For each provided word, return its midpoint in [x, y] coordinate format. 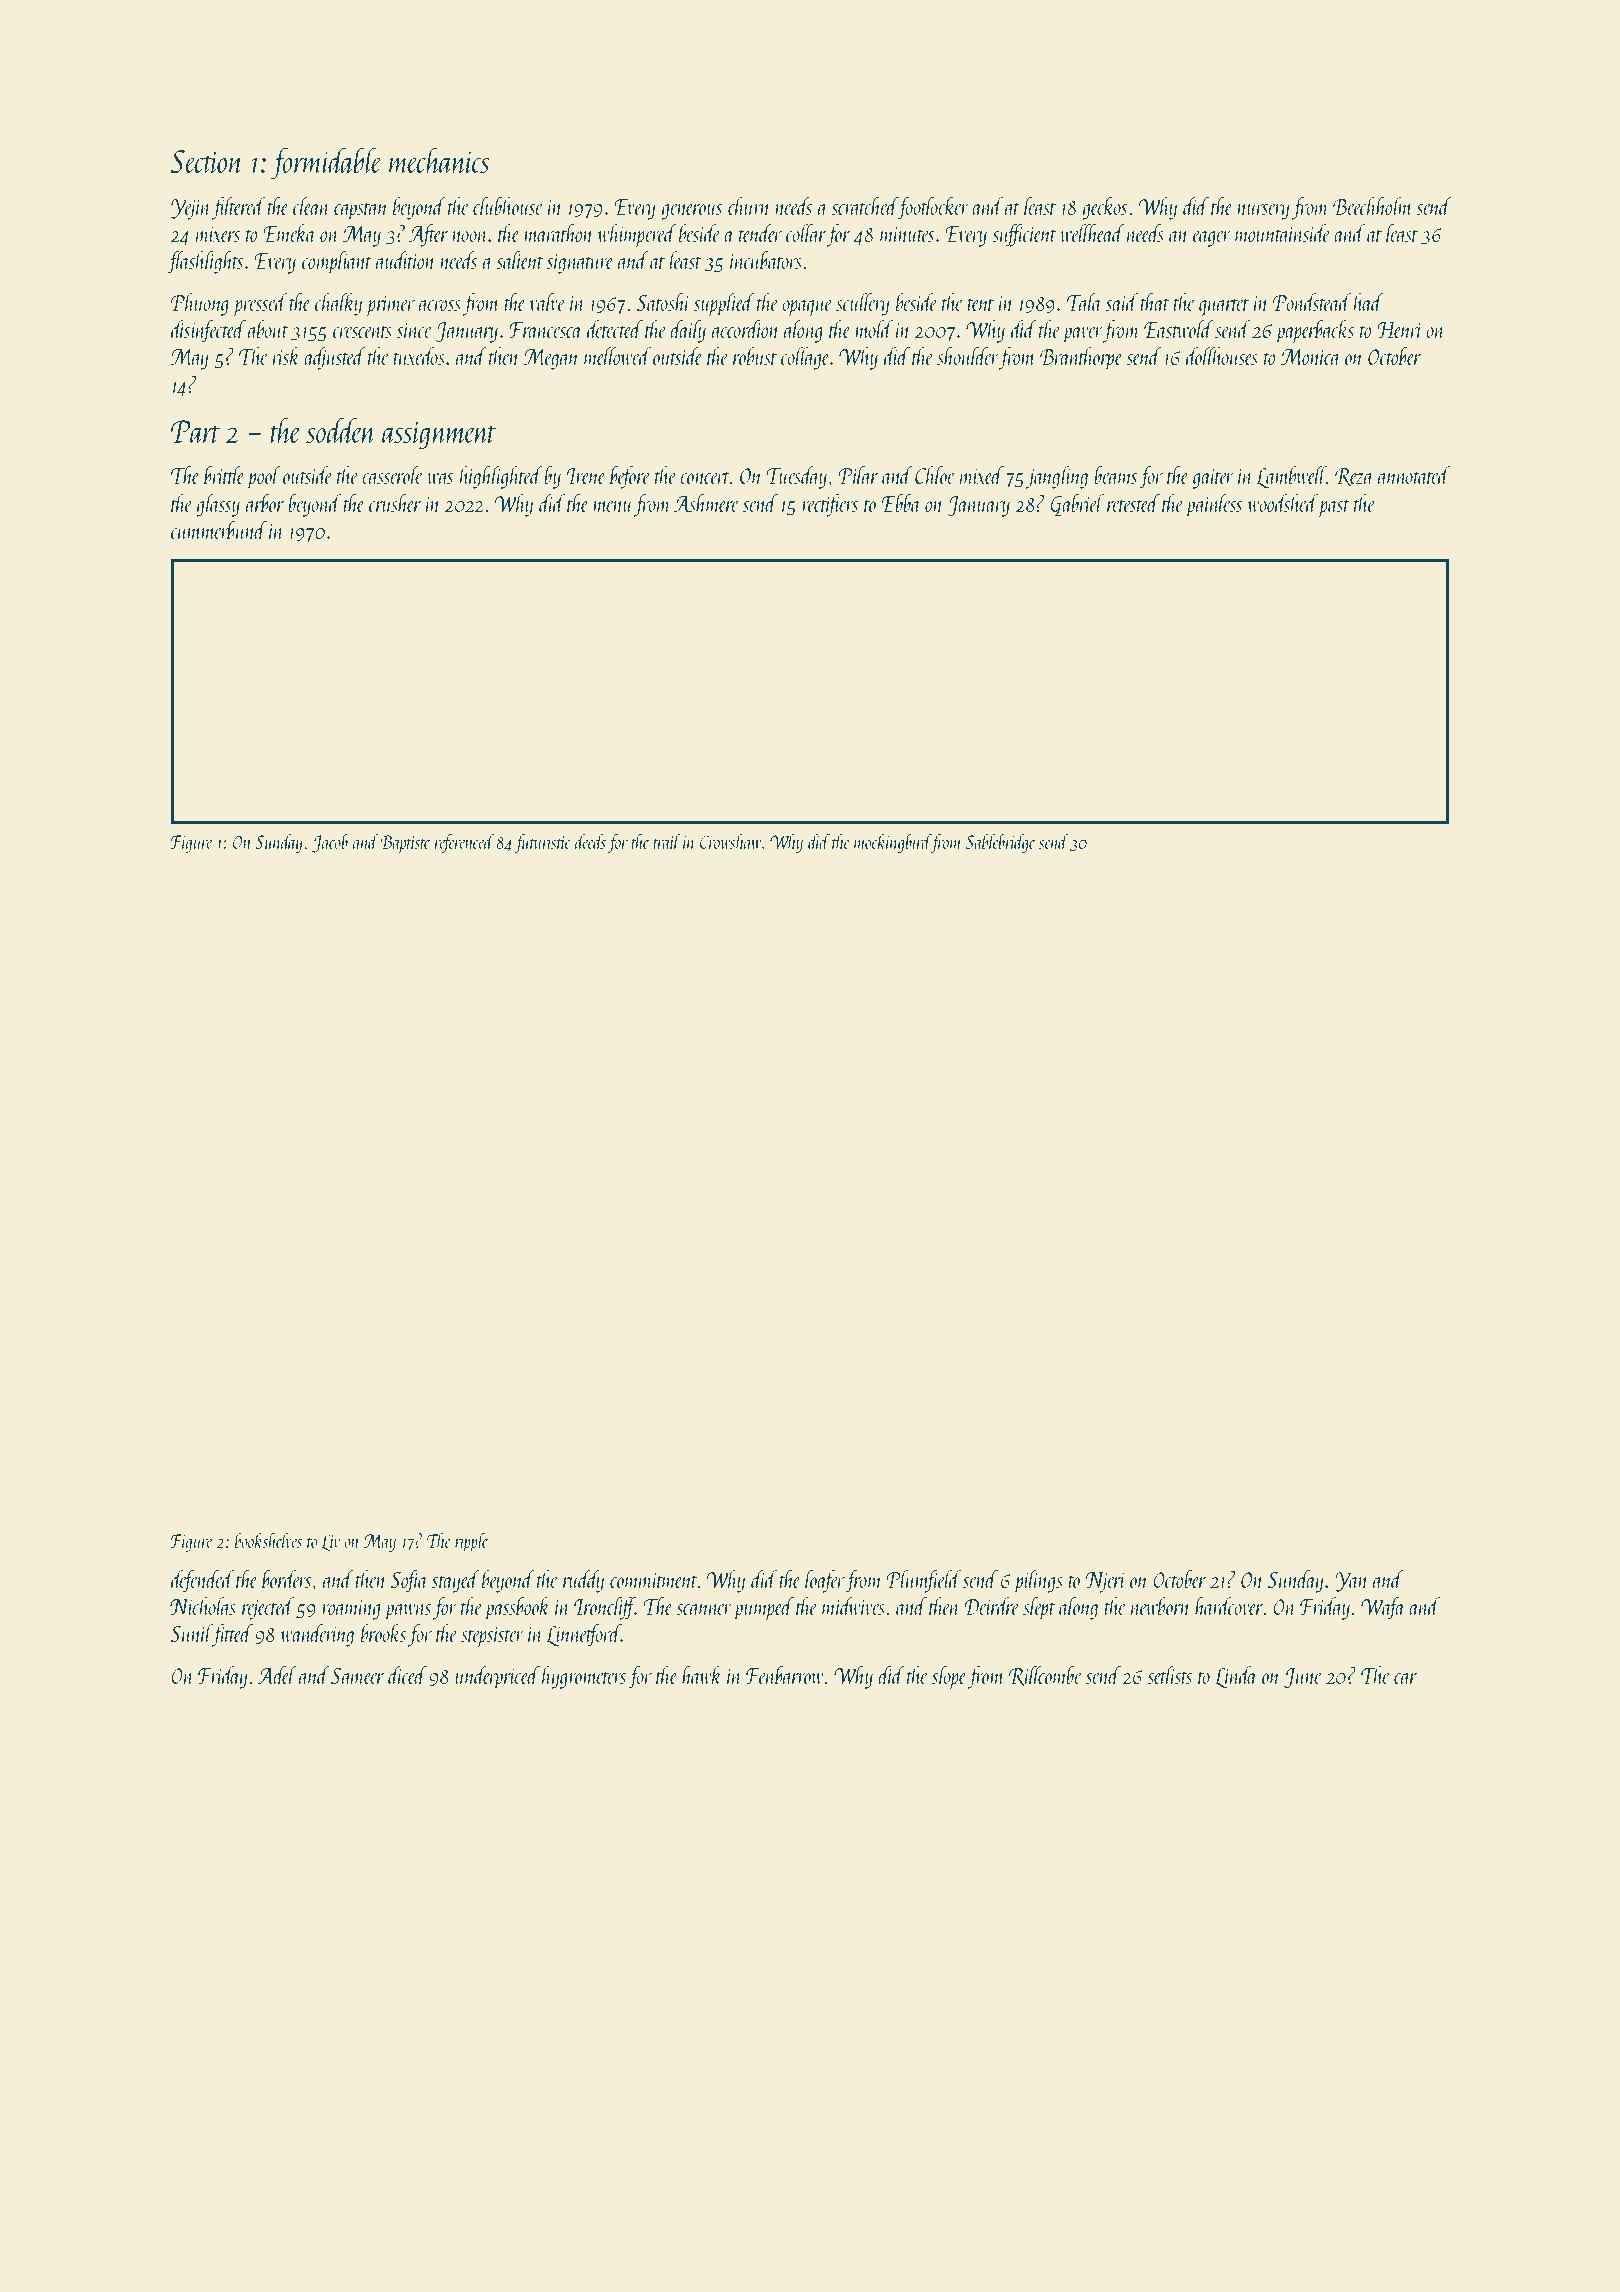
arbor [265, 503]
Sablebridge [1001, 843]
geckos [1104, 208]
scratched [864, 206]
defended [202, 1581]
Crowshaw [730, 841]
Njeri [1105, 1582]
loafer [825, 1581]
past [1334, 508]
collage [805, 358]
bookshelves [268, 1540]
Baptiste [405, 844]
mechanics [439, 160]
